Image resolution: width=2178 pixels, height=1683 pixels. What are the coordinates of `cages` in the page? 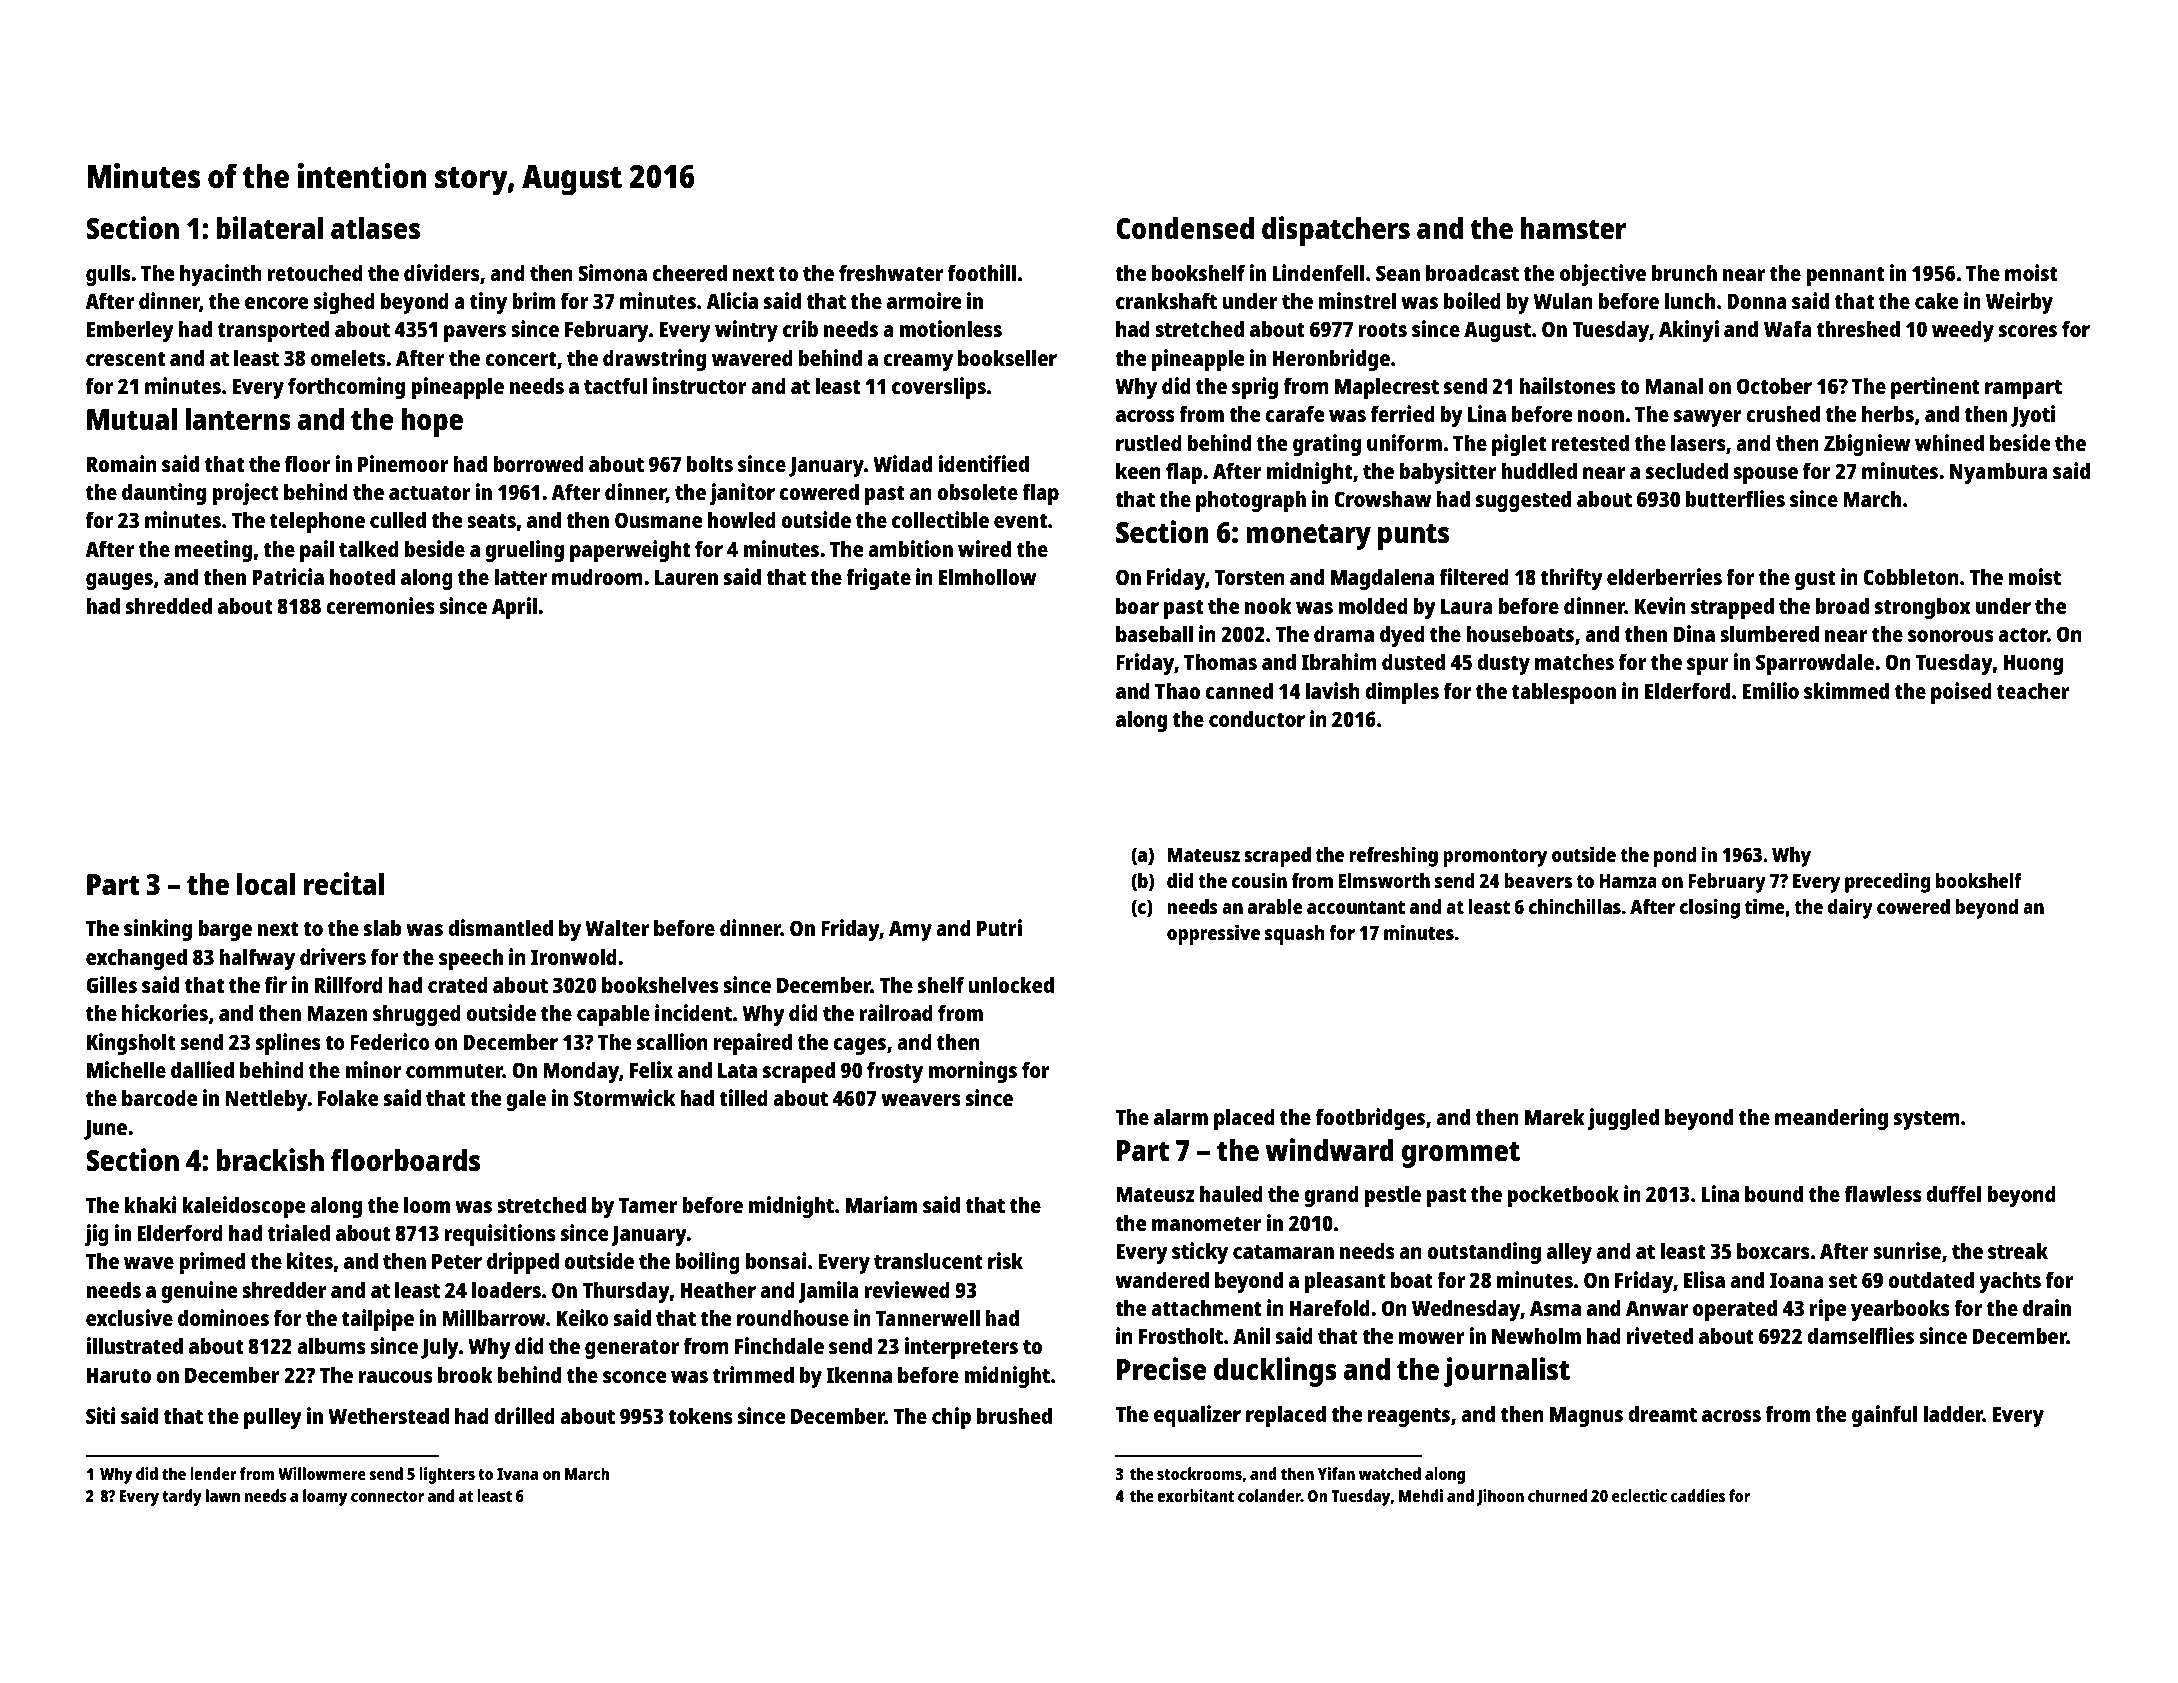 It's located at (859, 1046).
